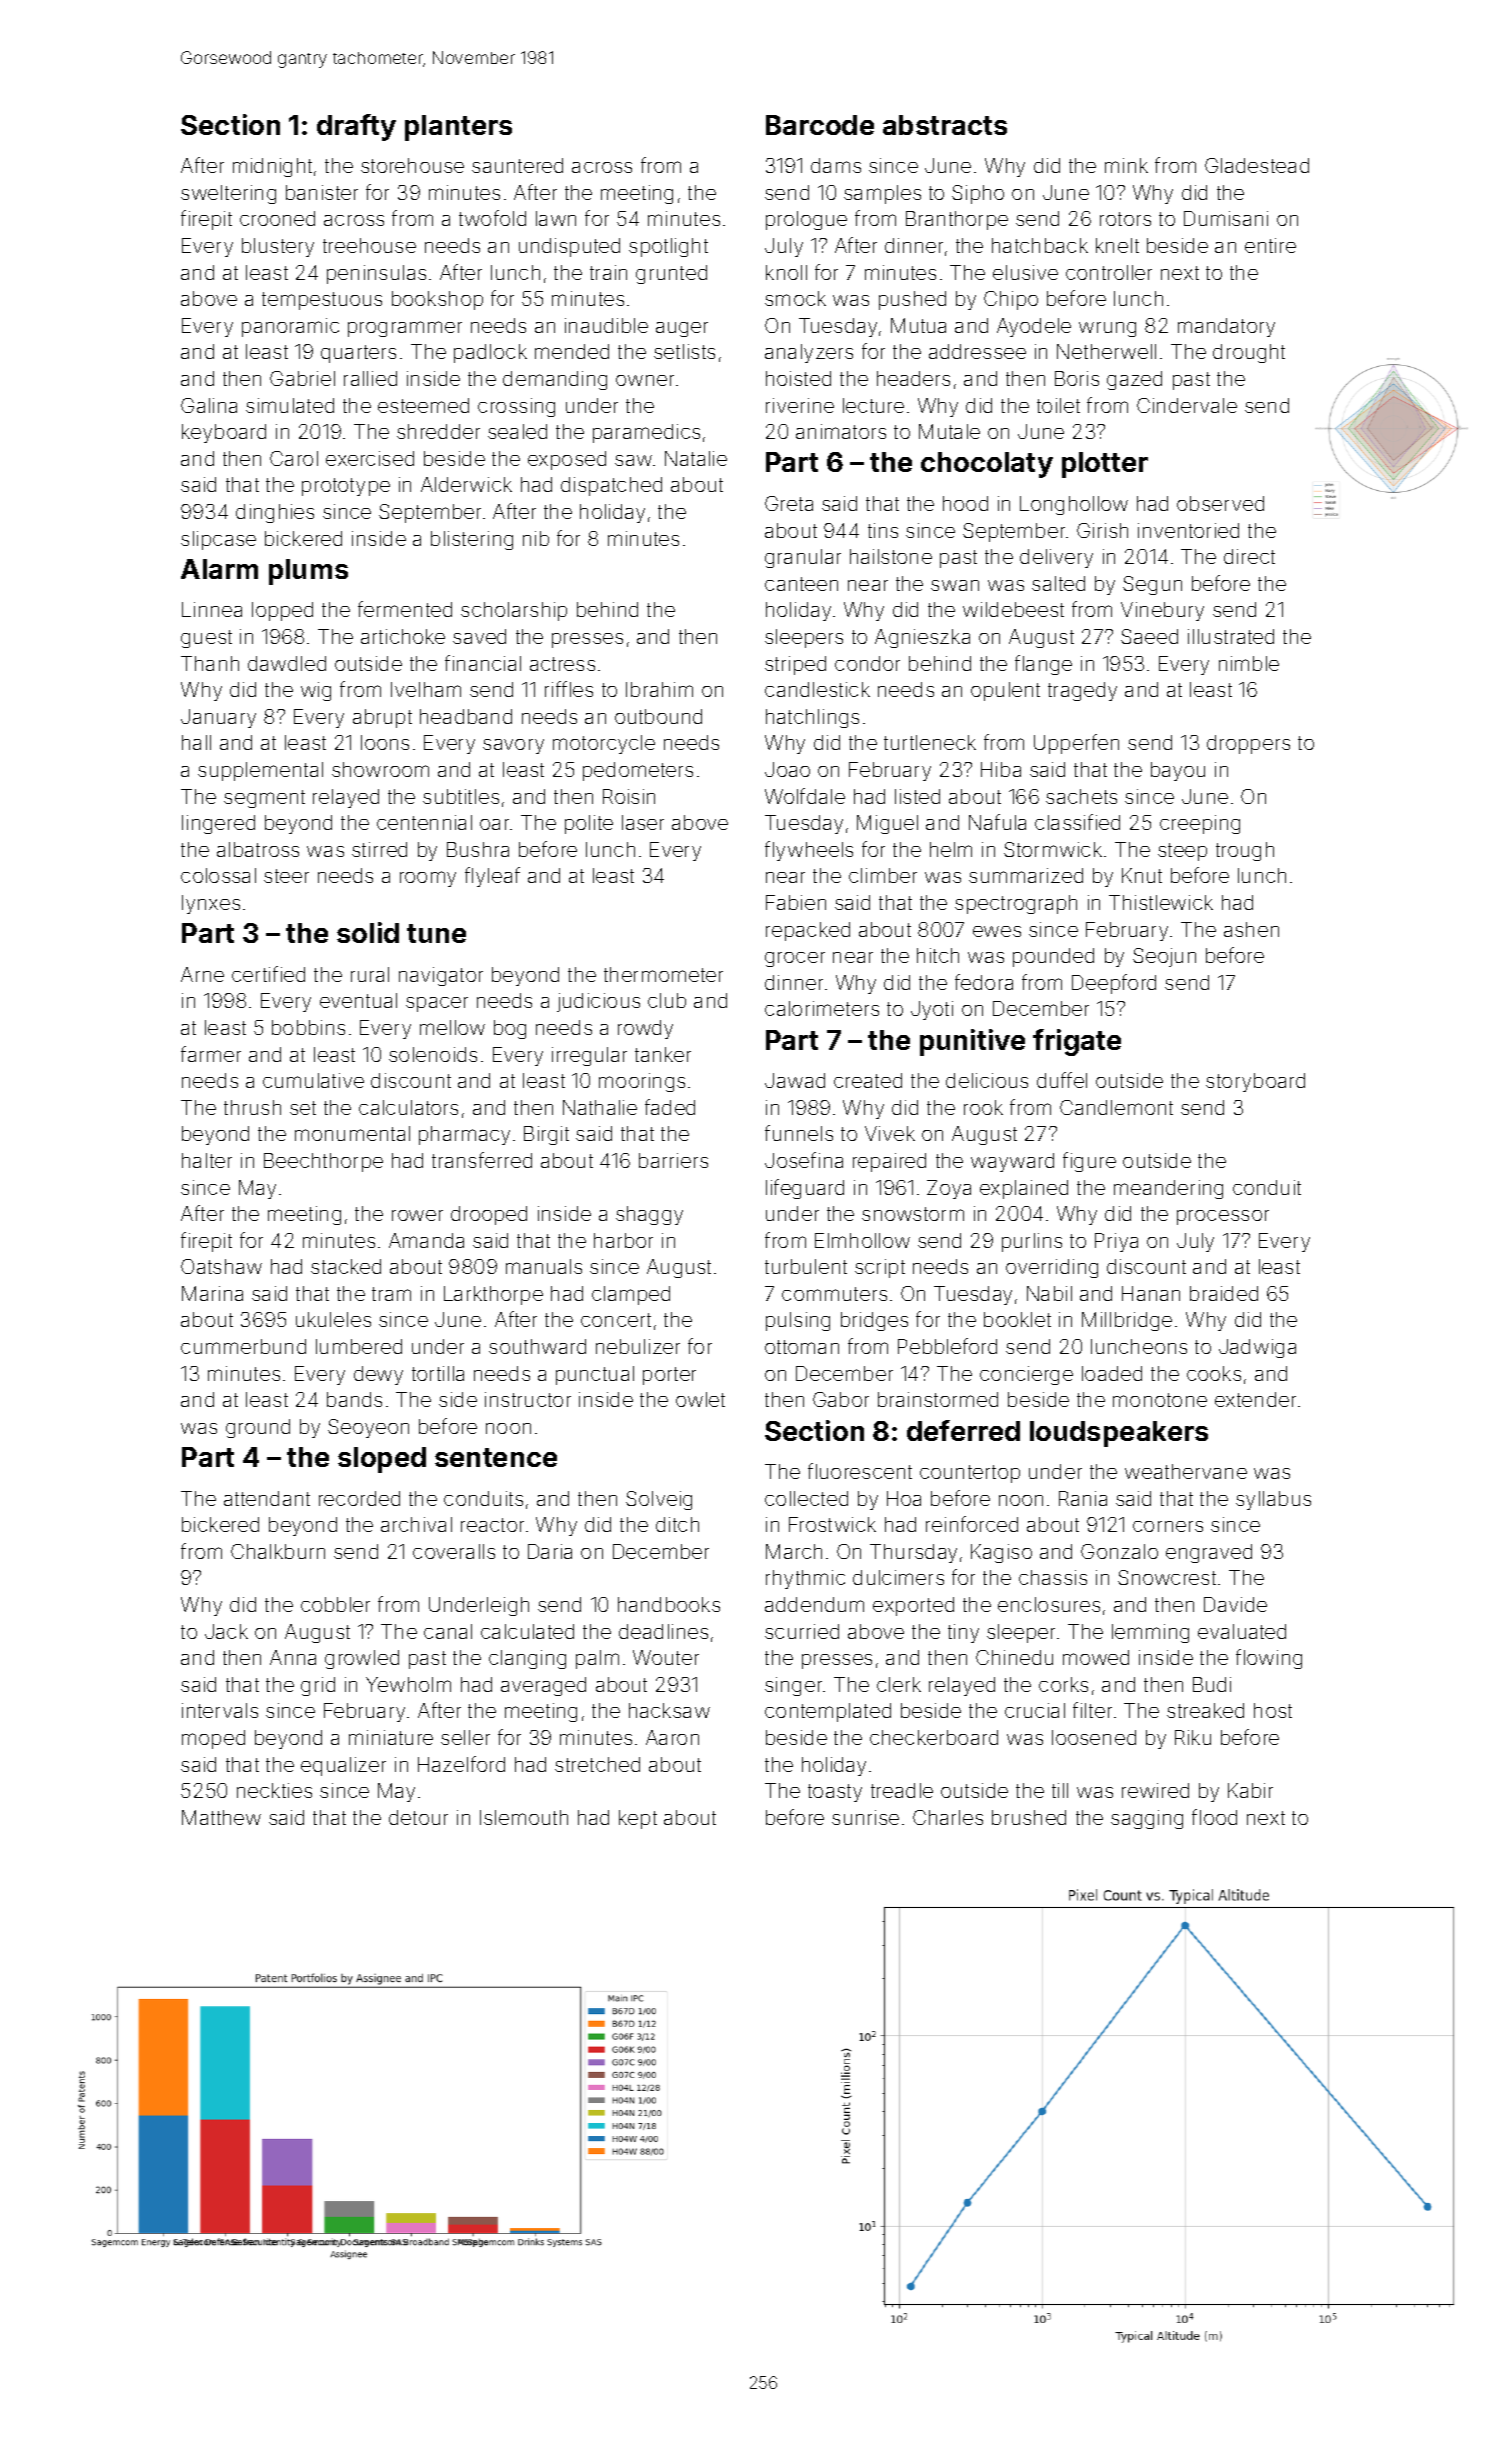 The width and height of the screenshot is (1496, 2464). Describe the element at coordinates (211, 904) in the screenshot. I see `lynxes` at that location.
